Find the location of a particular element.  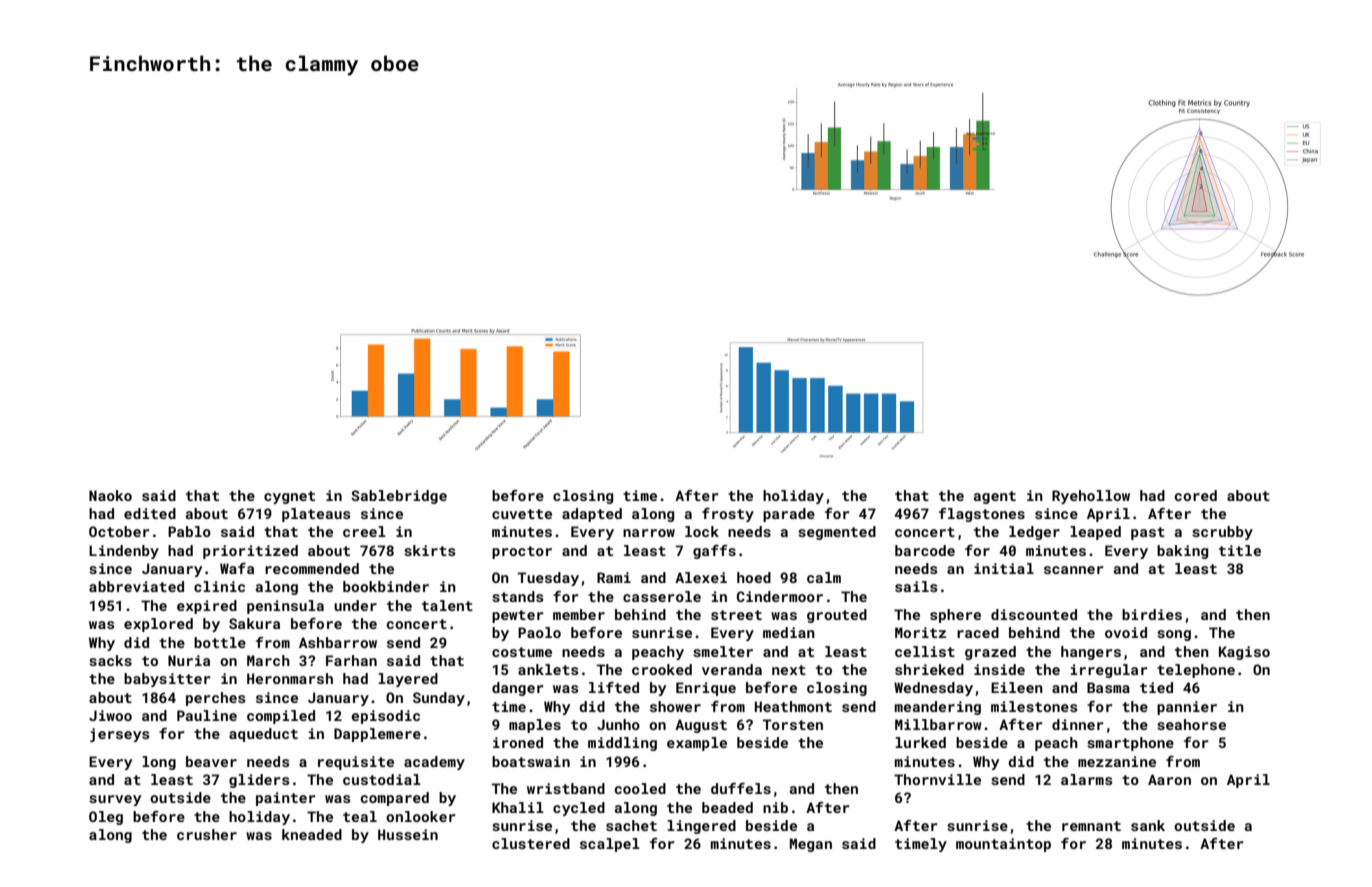

Naoko is located at coordinates (110, 495).
